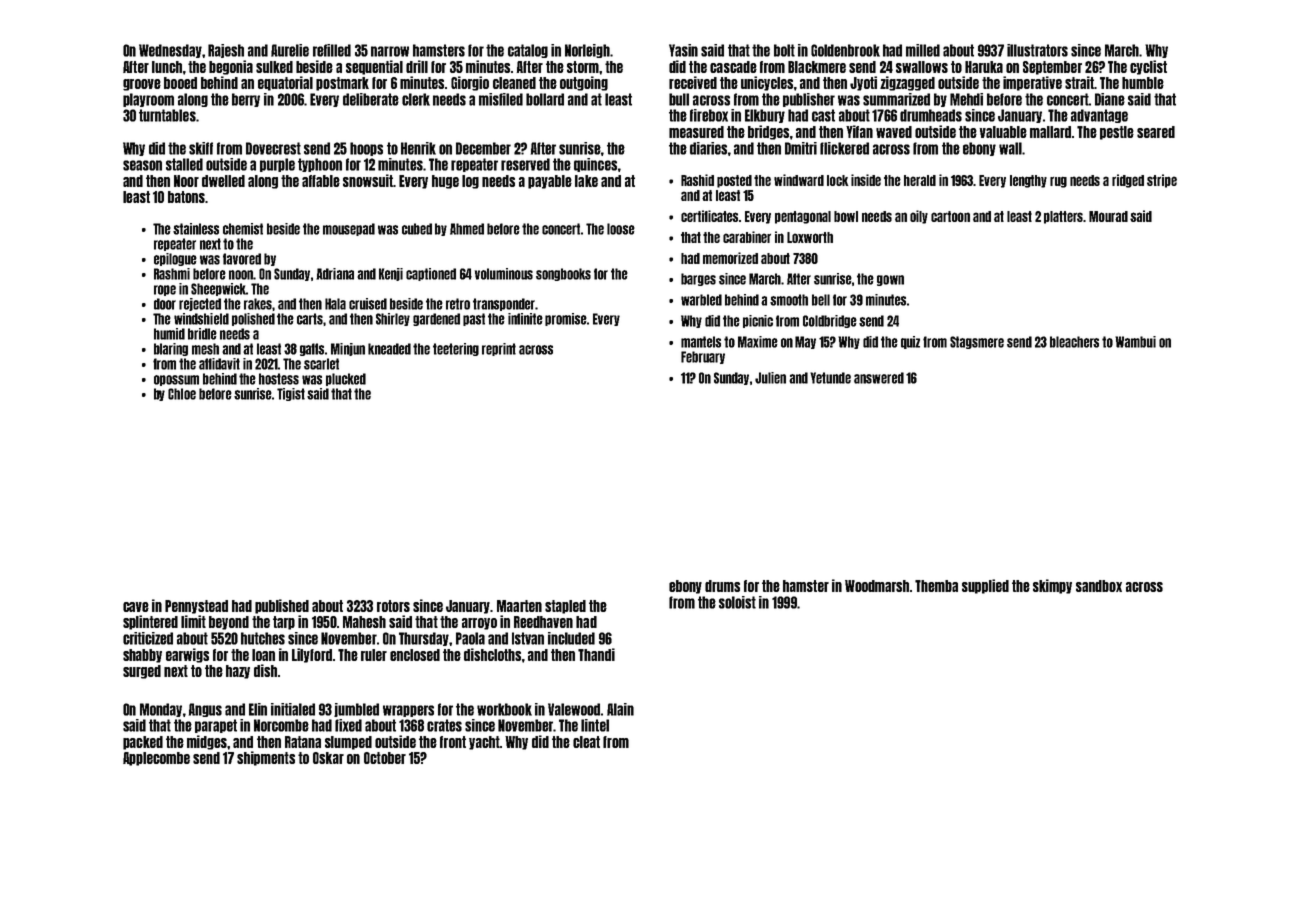 Image resolution: width=1308 pixels, height=924 pixels. Describe the element at coordinates (894, 132) in the screenshot. I see `waved` at that location.
